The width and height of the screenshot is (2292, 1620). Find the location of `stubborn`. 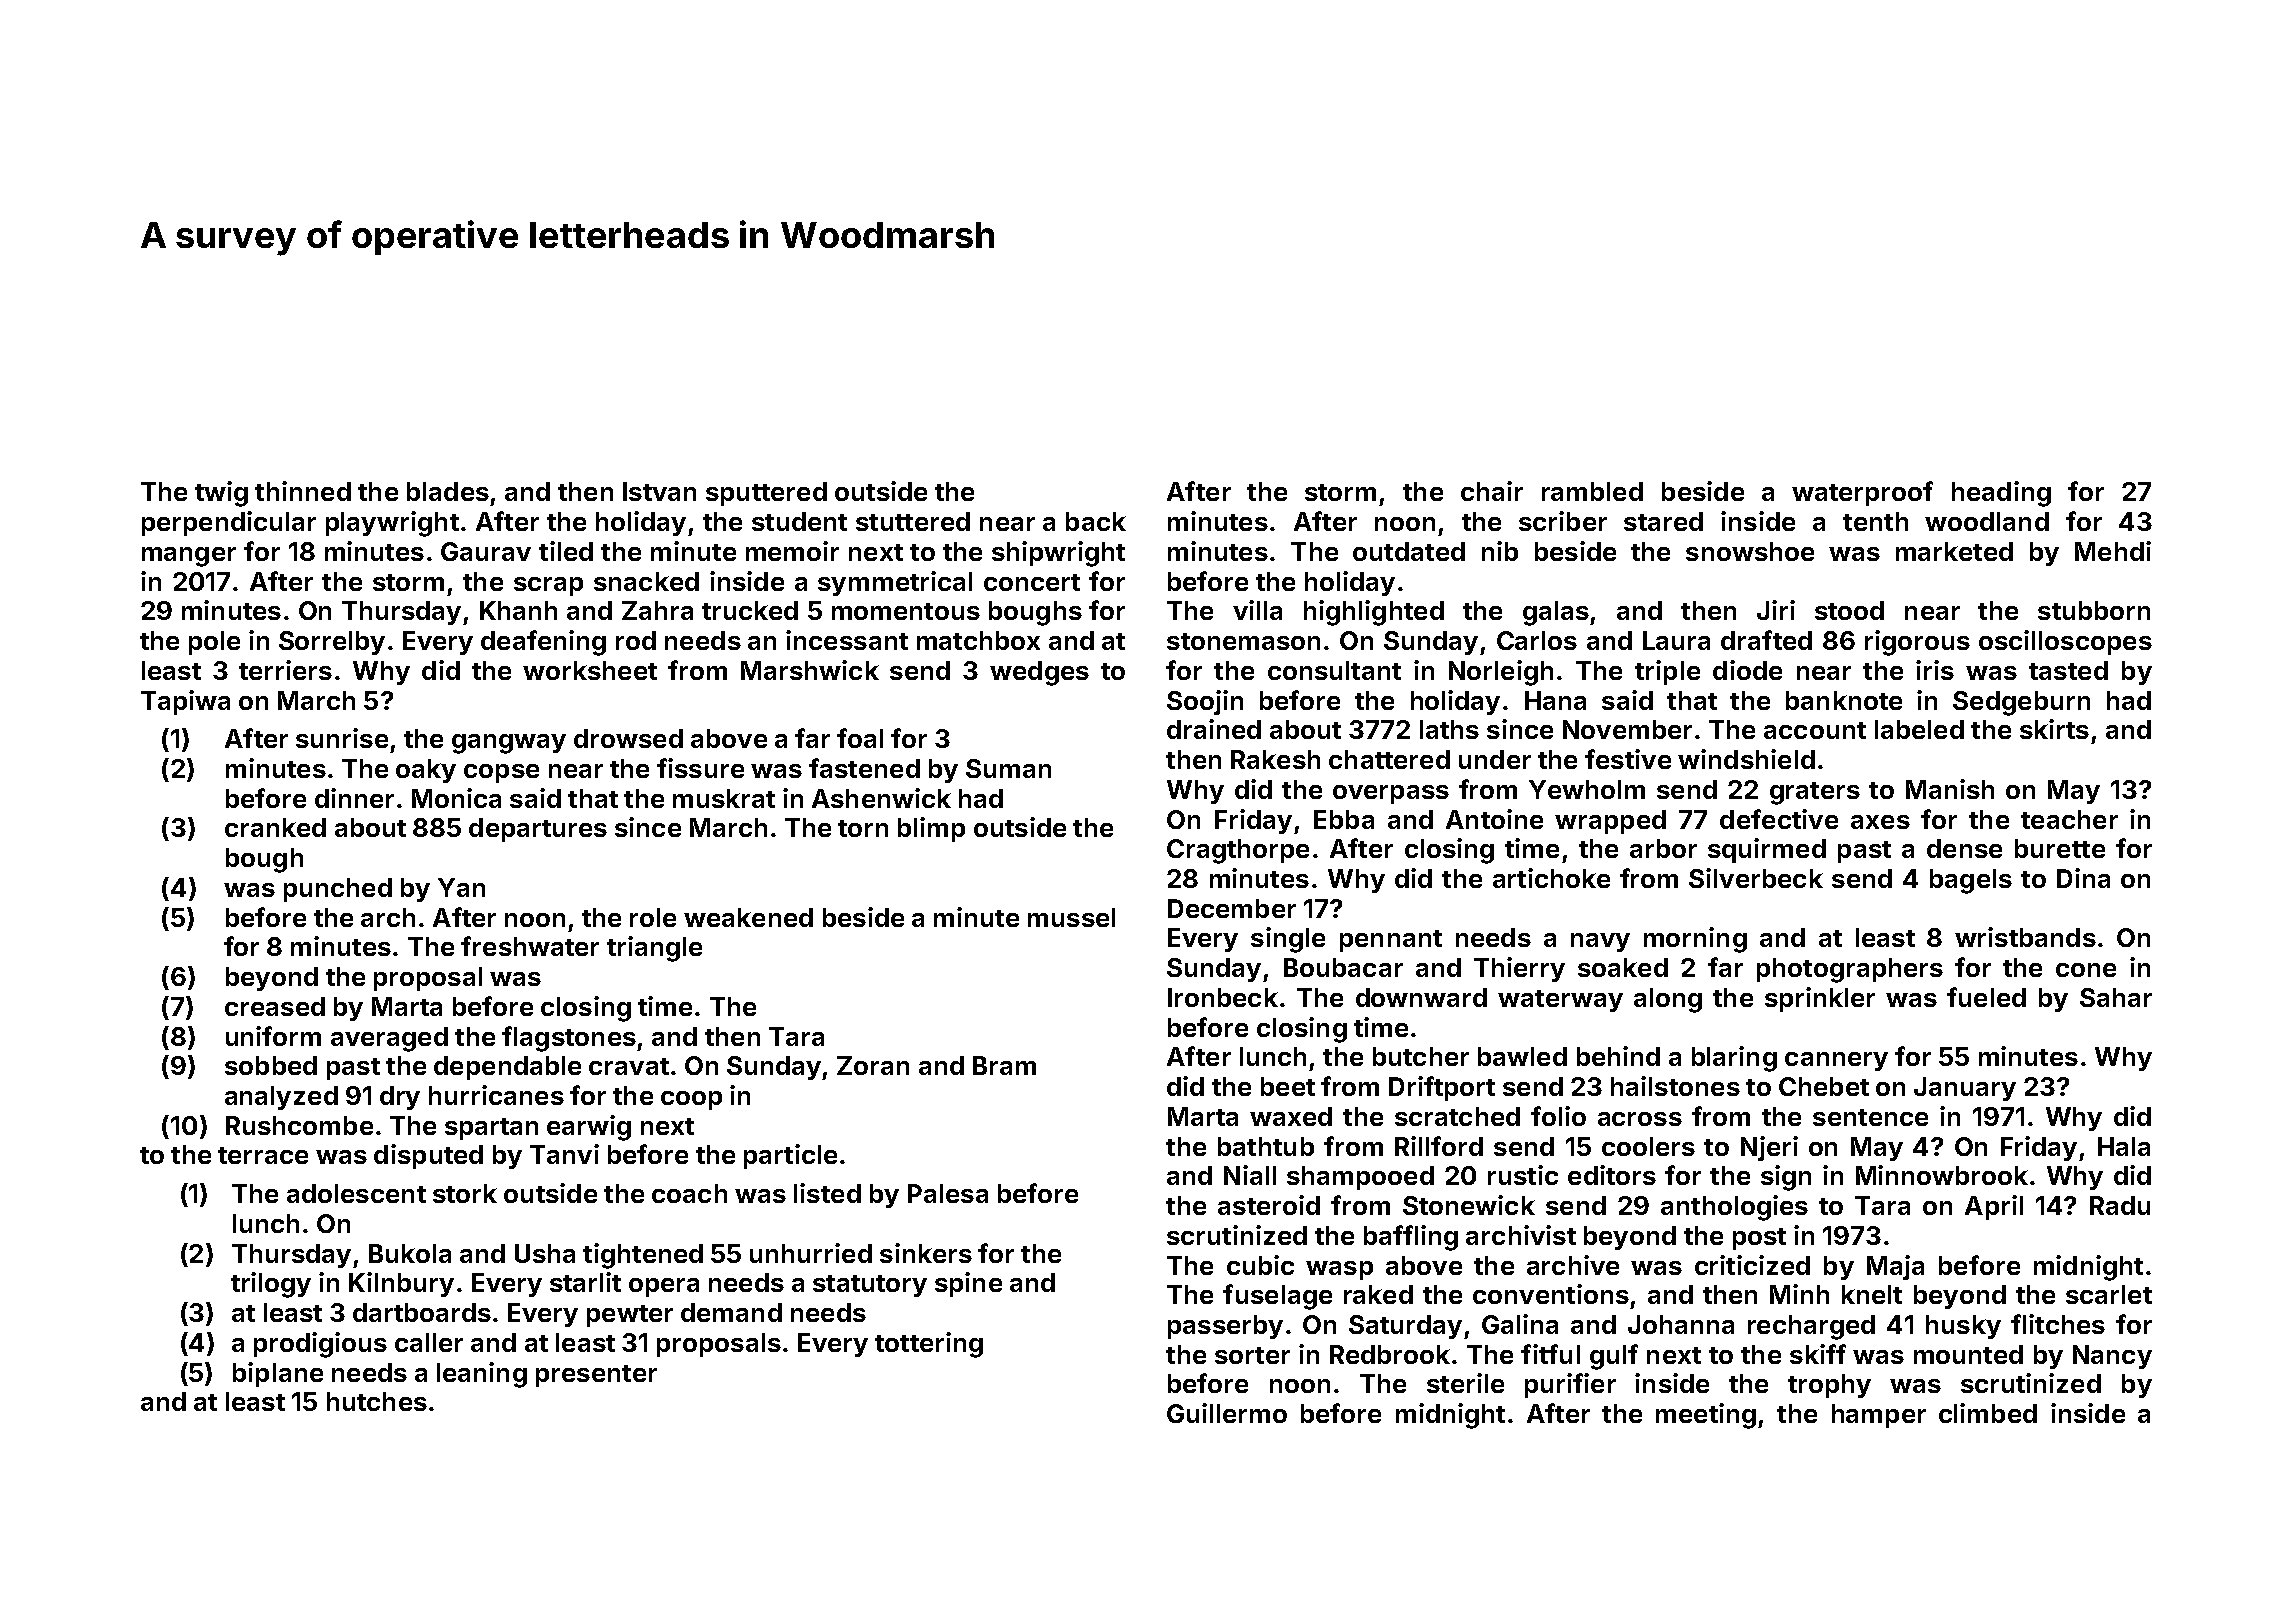

stubborn is located at coordinates (2094, 610).
